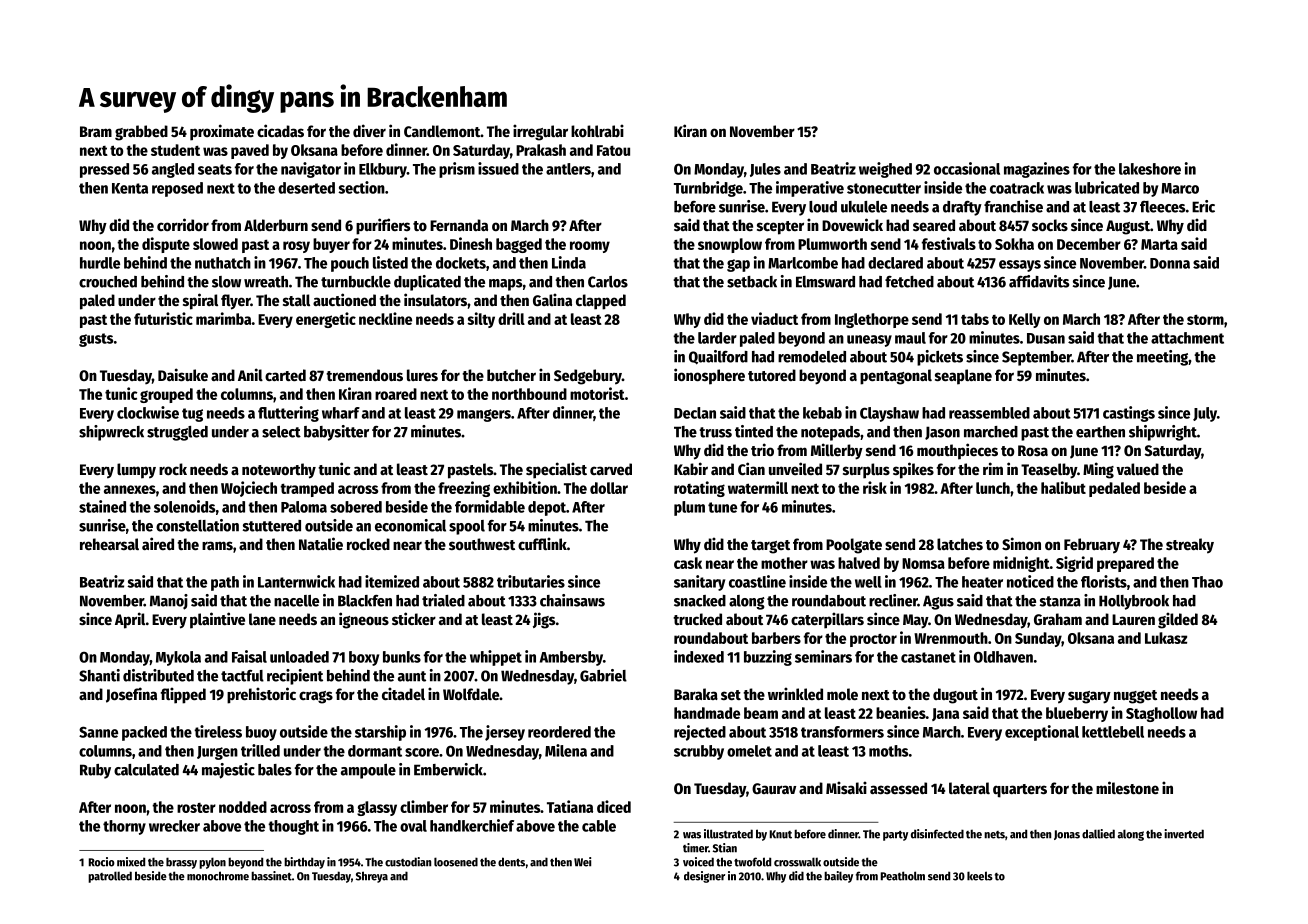 Image resolution: width=1308 pixels, height=924 pixels. Describe the element at coordinates (1050, 225) in the image. I see `socks` at that location.
